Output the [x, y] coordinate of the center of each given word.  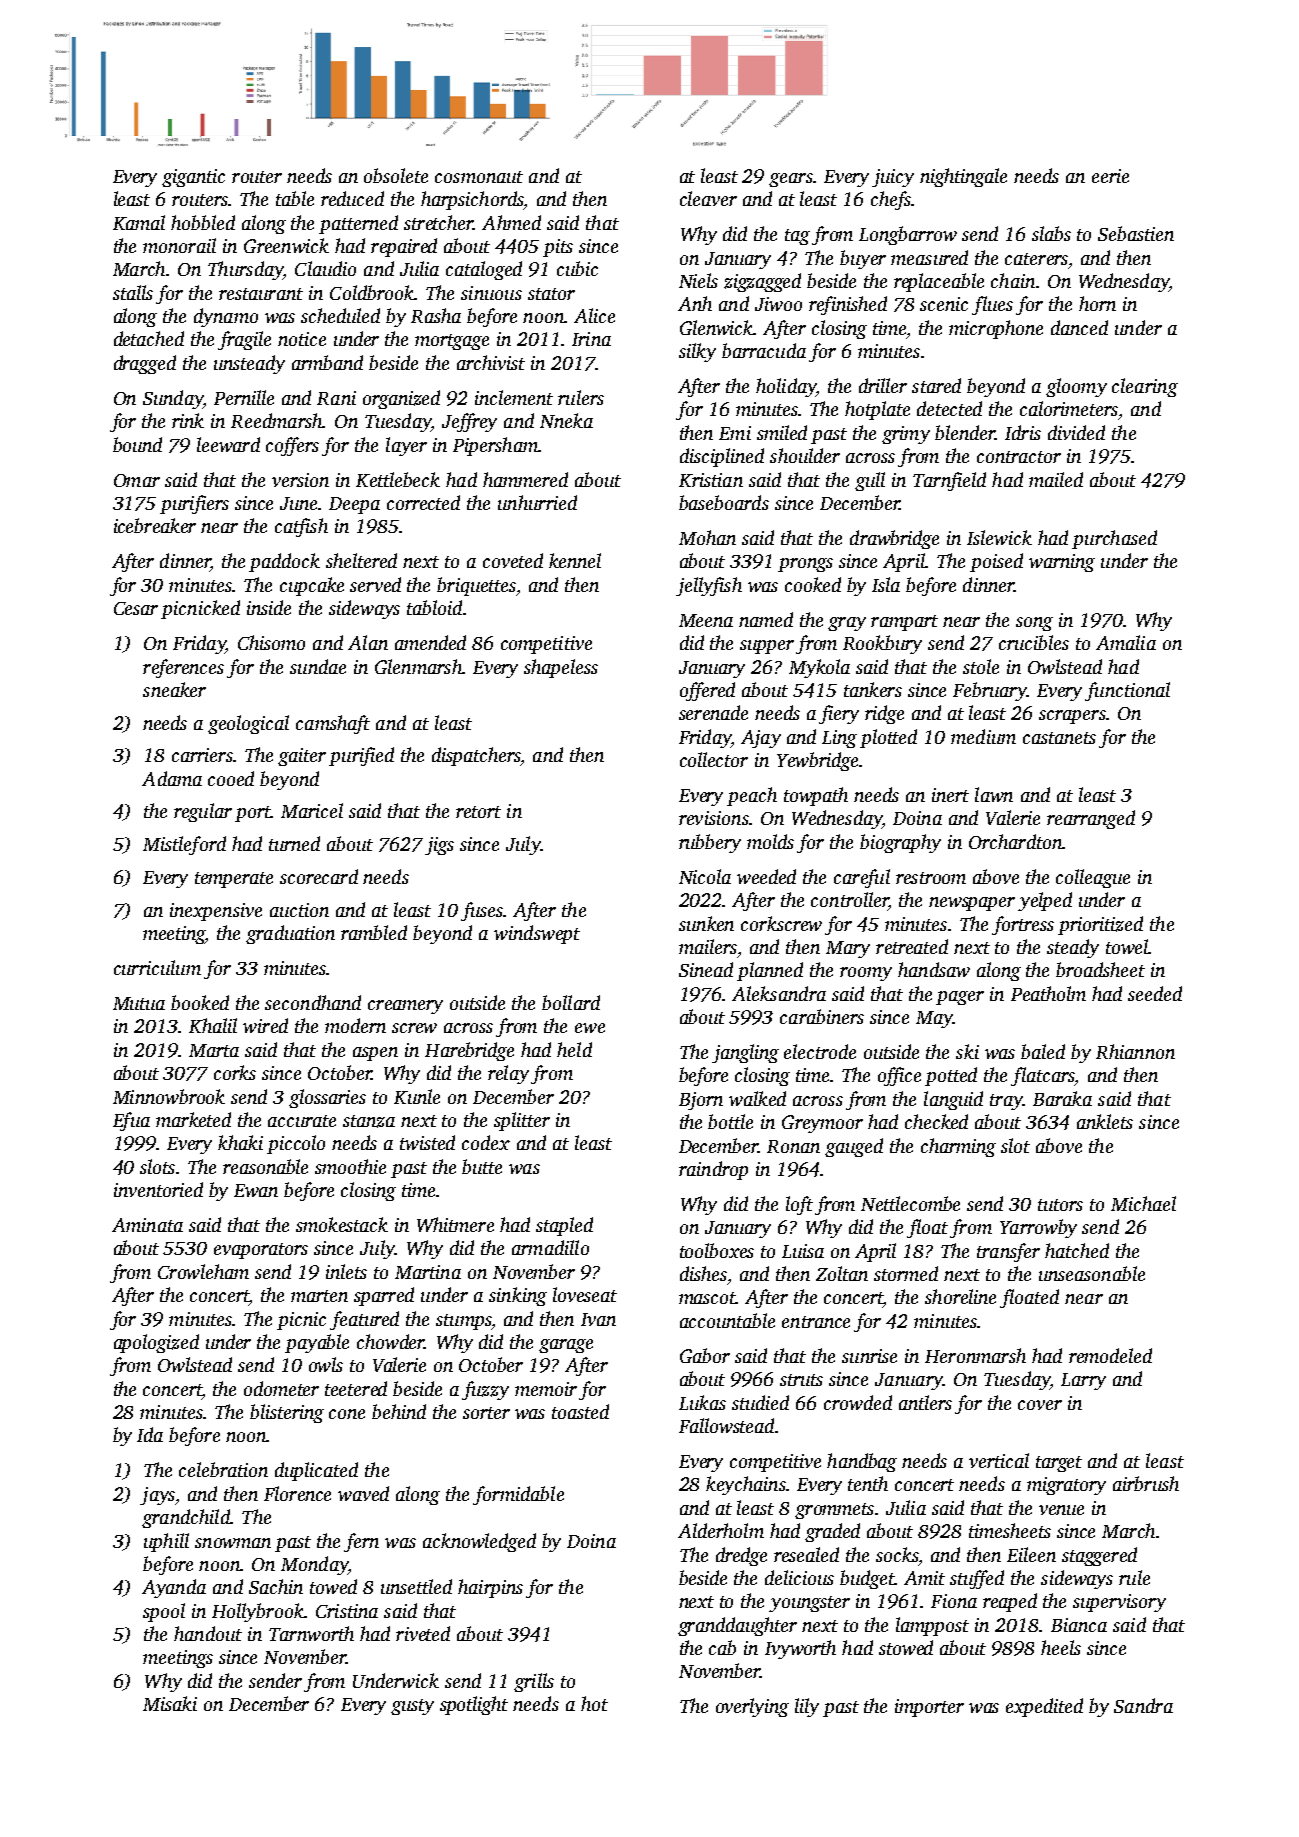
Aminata [147, 1225]
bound [137, 444]
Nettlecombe [910, 1203]
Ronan [793, 1146]
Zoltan [842, 1273]
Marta [214, 1050]
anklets [1105, 1121]
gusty [412, 1707]
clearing [1145, 387]
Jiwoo [778, 304]
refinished [848, 305]
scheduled [340, 315]
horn [1097, 303]
